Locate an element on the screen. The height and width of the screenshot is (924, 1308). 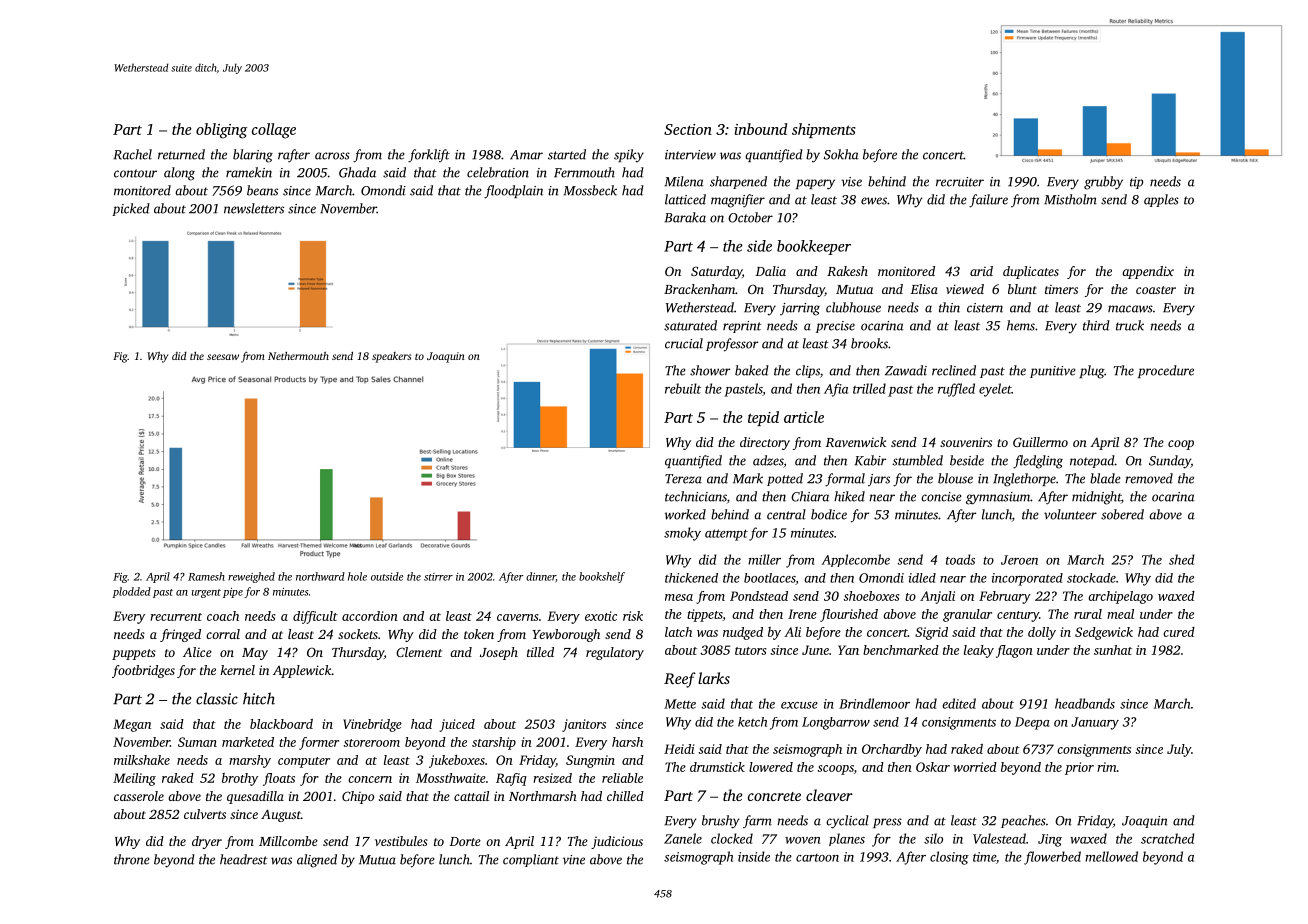
compliant is located at coordinates (531, 860).
